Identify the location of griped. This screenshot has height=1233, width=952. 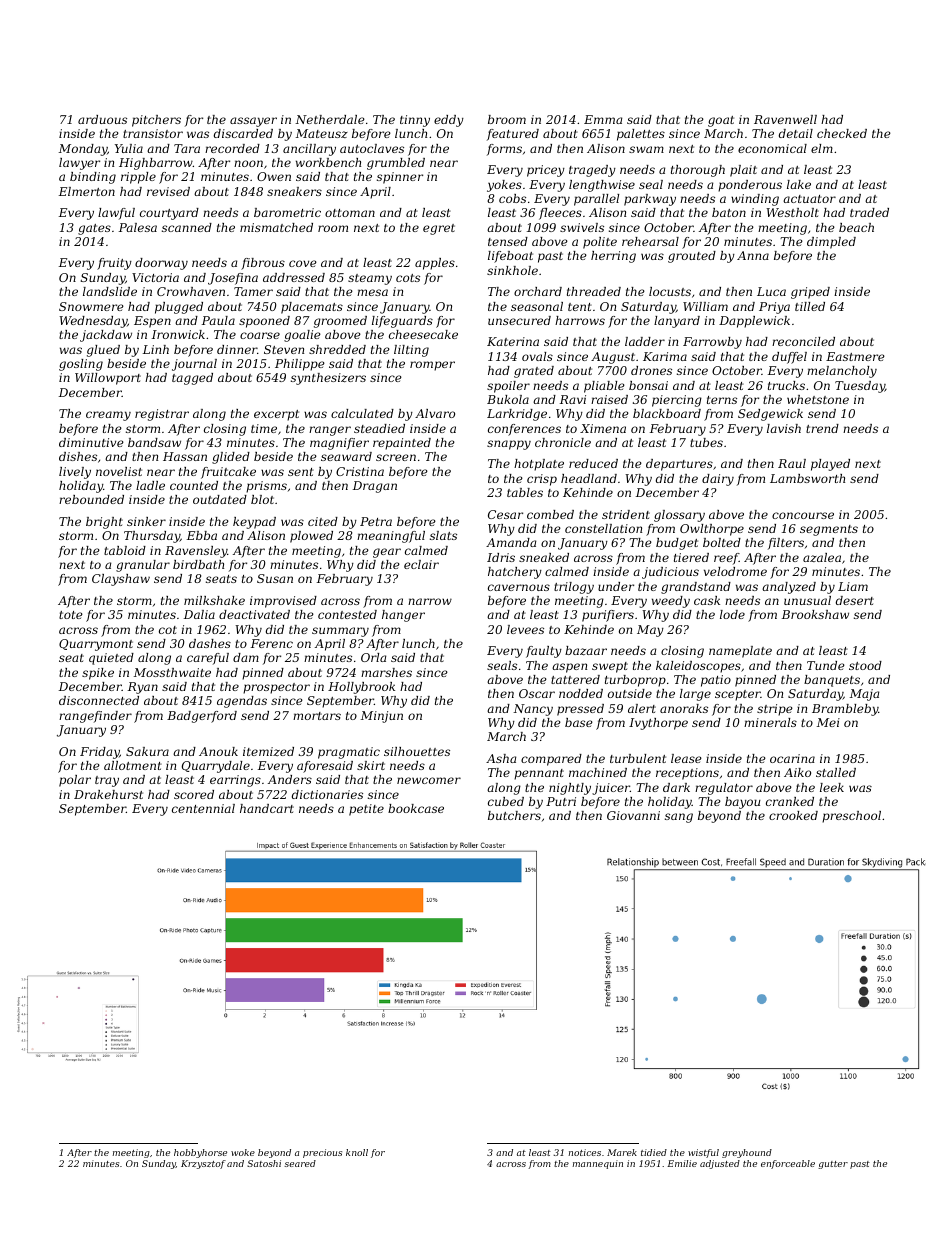
(810, 293).
